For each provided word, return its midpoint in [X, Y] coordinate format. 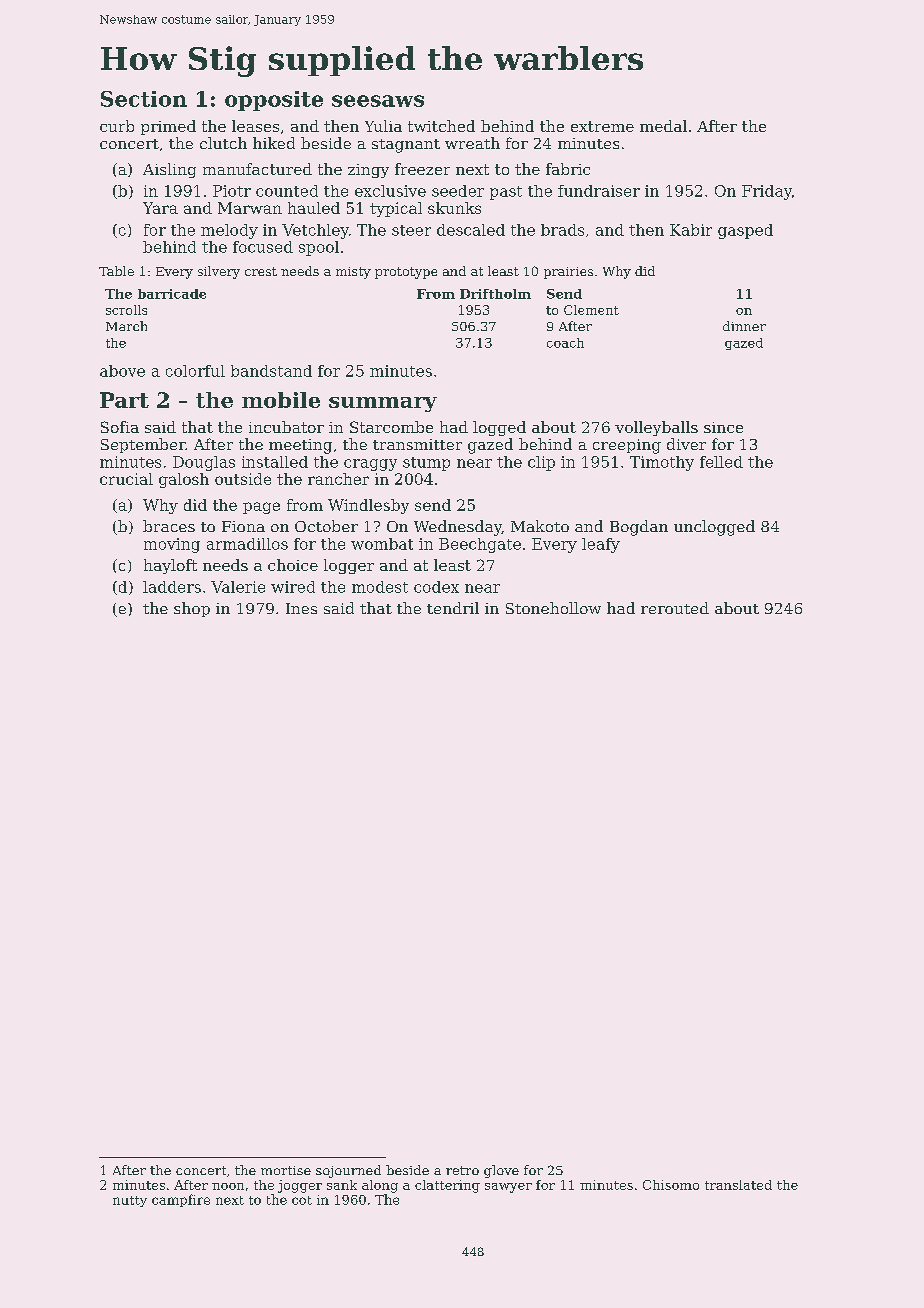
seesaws [378, 101]
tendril [453, 608]
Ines [301, 608]
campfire [181, 1200]
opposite [274, 101]
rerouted [675, 608]
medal [663, 126]
